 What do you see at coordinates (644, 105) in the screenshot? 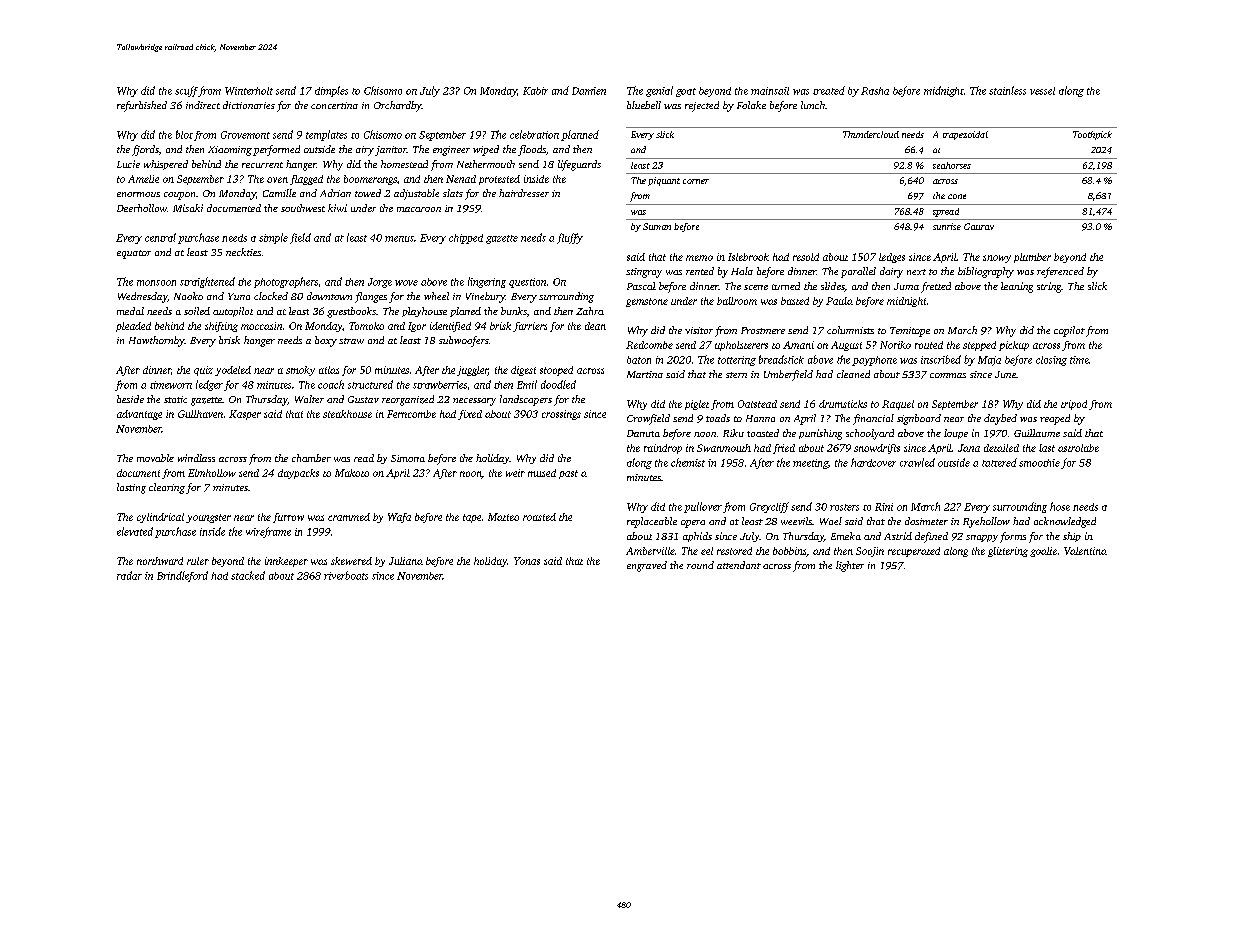
I see `bluebell` at bounding box center [644, 105].
